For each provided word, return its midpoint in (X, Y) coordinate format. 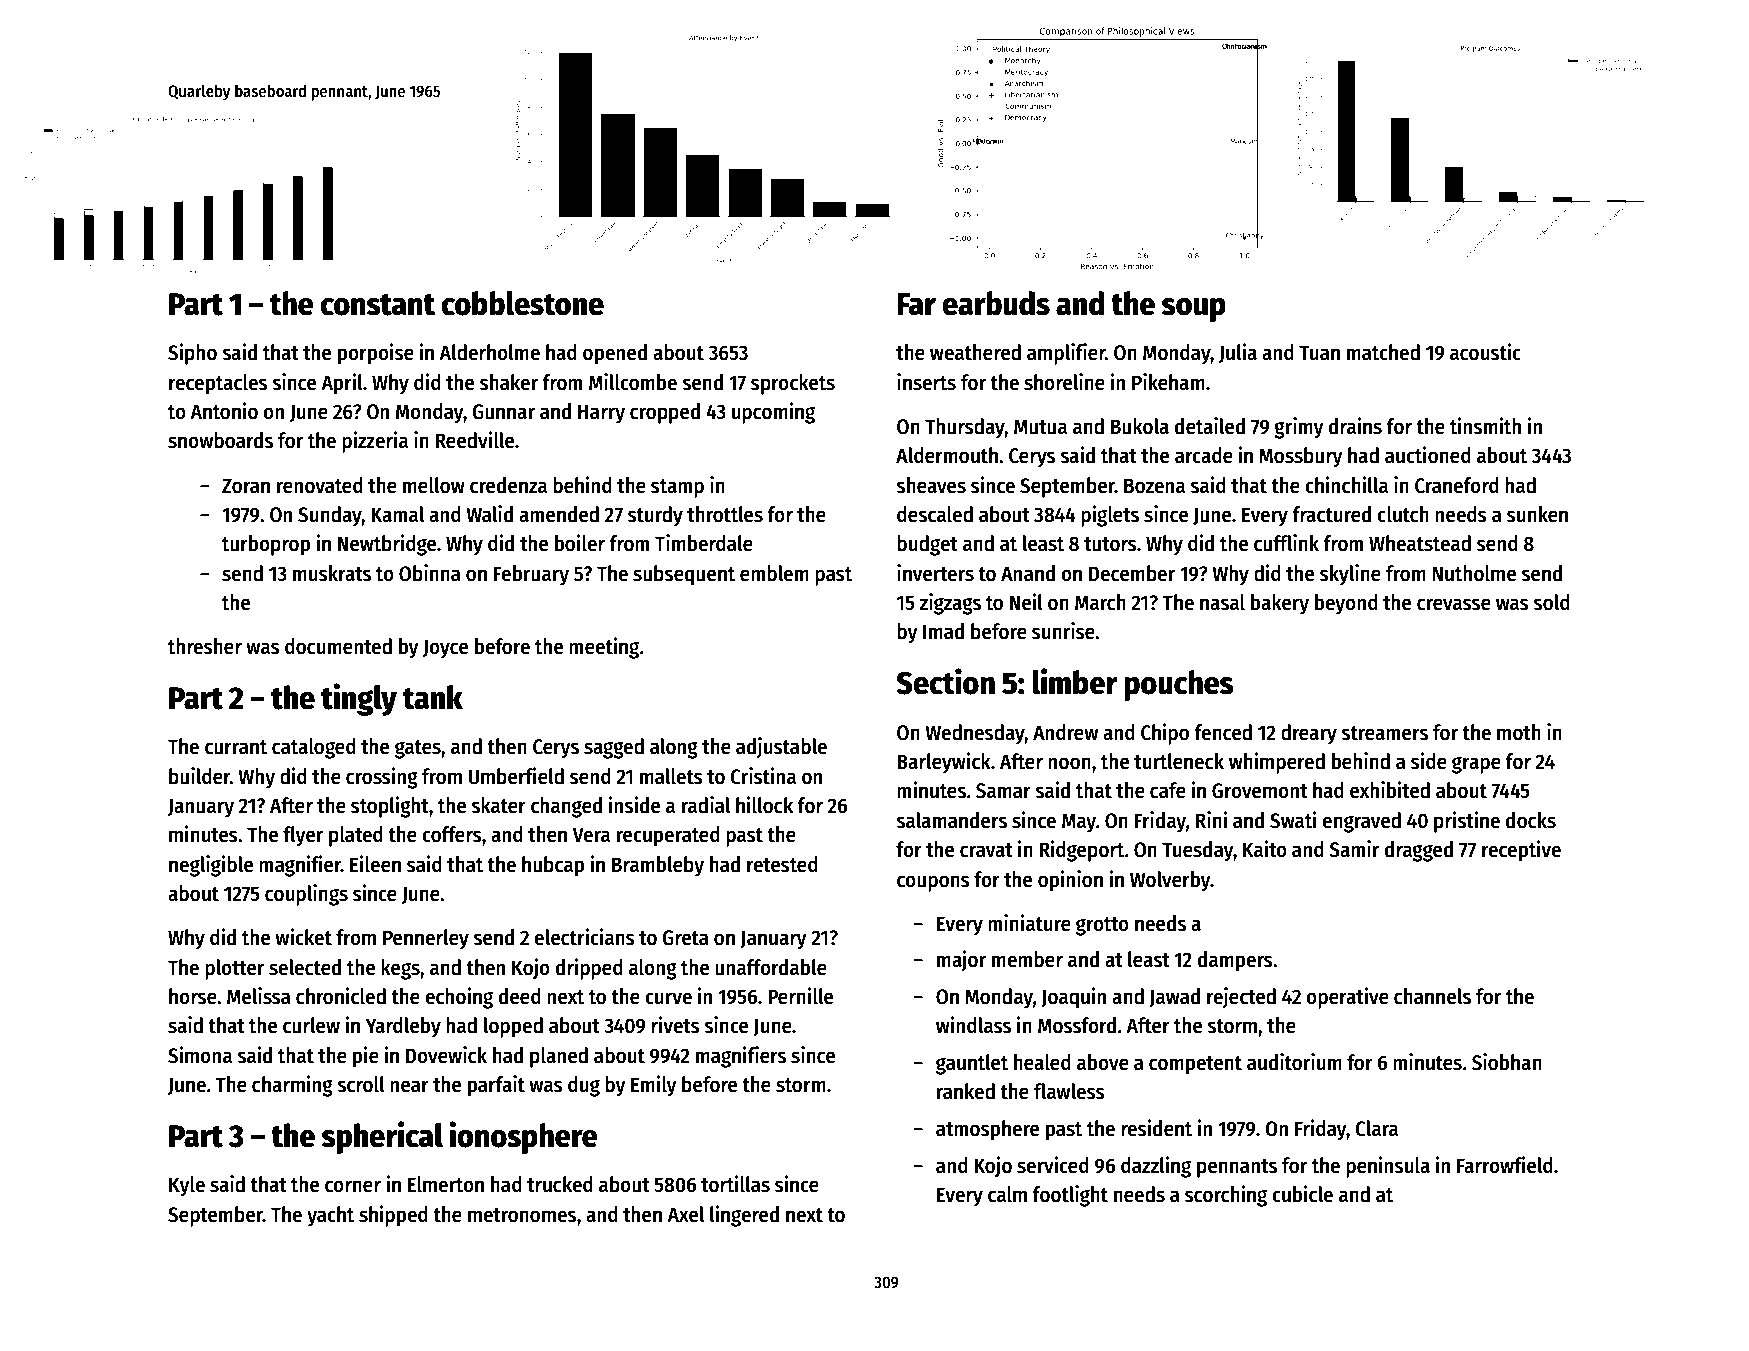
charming (292, 1086)
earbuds (996, 303)
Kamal (397, 514)
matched (1383, 352)
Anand (1028, 573)
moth (1519, 732)
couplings (306, 895)
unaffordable (771, 967)
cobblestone (522, 303)
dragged (1419, 851)
